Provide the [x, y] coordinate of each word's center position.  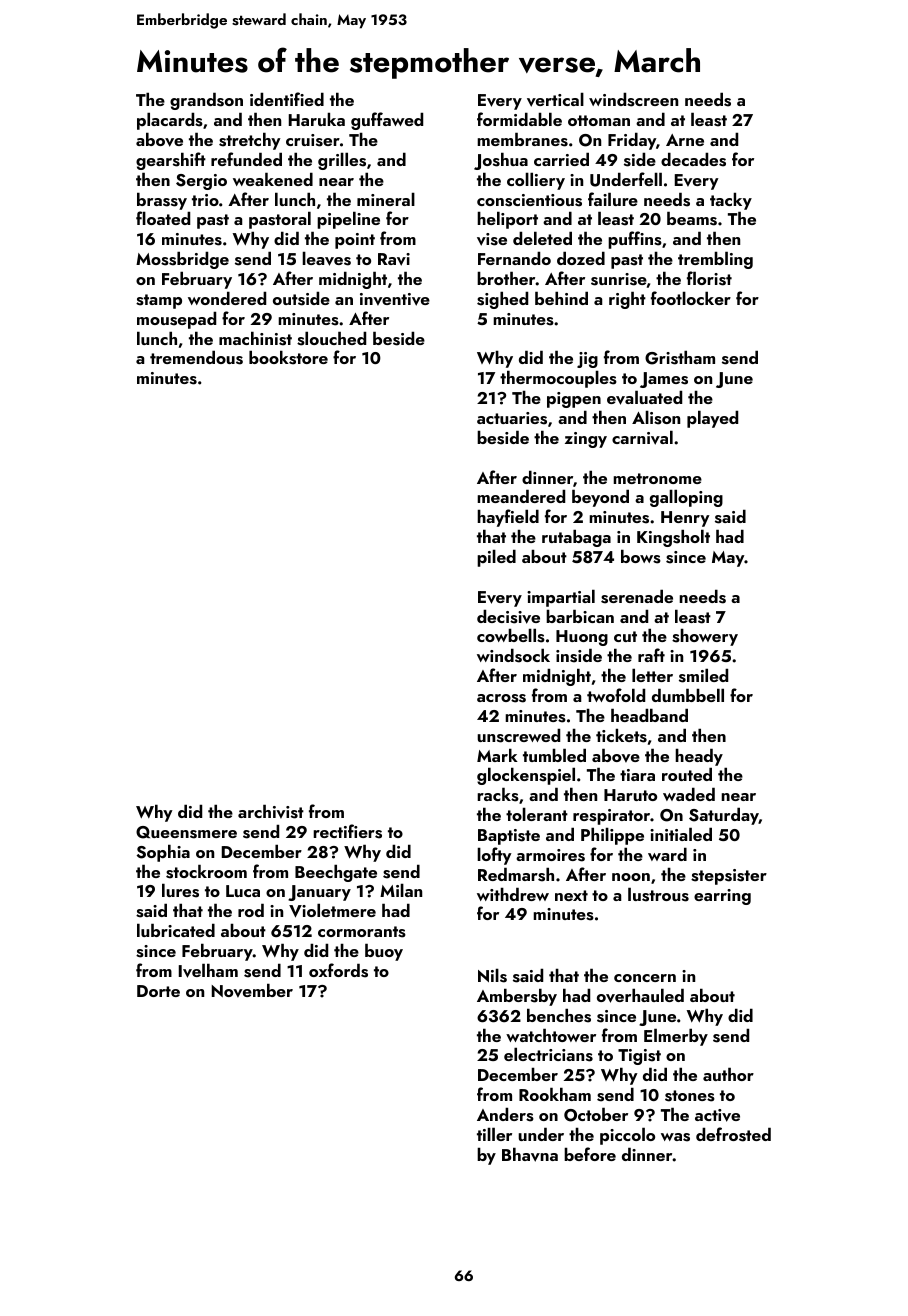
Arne [685, 140]
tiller [494, 1134]
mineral [386, 199]
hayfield [508, 518]
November [252, 990]
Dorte [158, 991]
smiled [703, 675]
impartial [561, 598]
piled [496, 558]
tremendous [196, 357]
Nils [492, 975]
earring [722, 897]
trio [205, 200]
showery [705, 637]
